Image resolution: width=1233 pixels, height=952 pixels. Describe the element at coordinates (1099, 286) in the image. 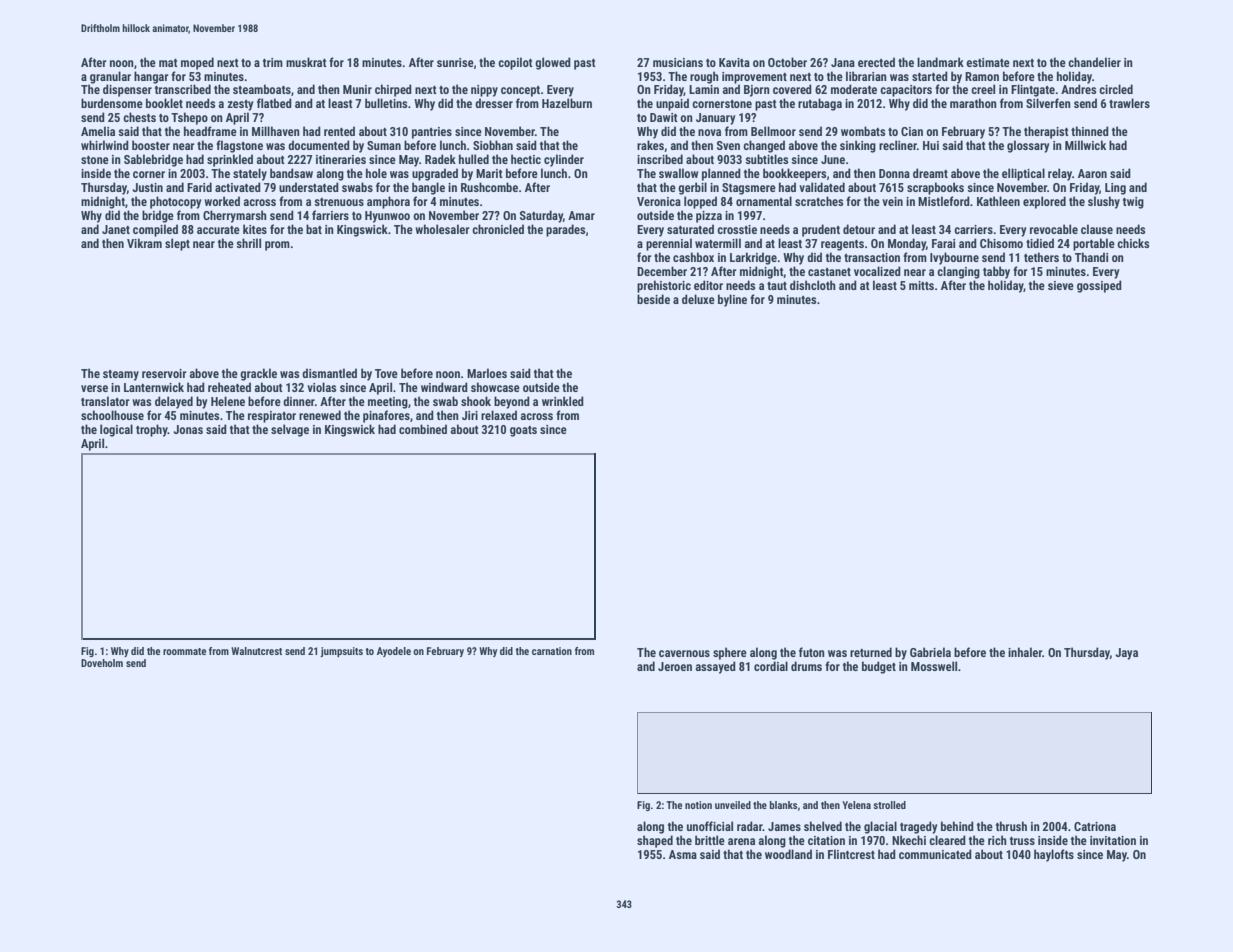

I see `gossiped` at that location.
